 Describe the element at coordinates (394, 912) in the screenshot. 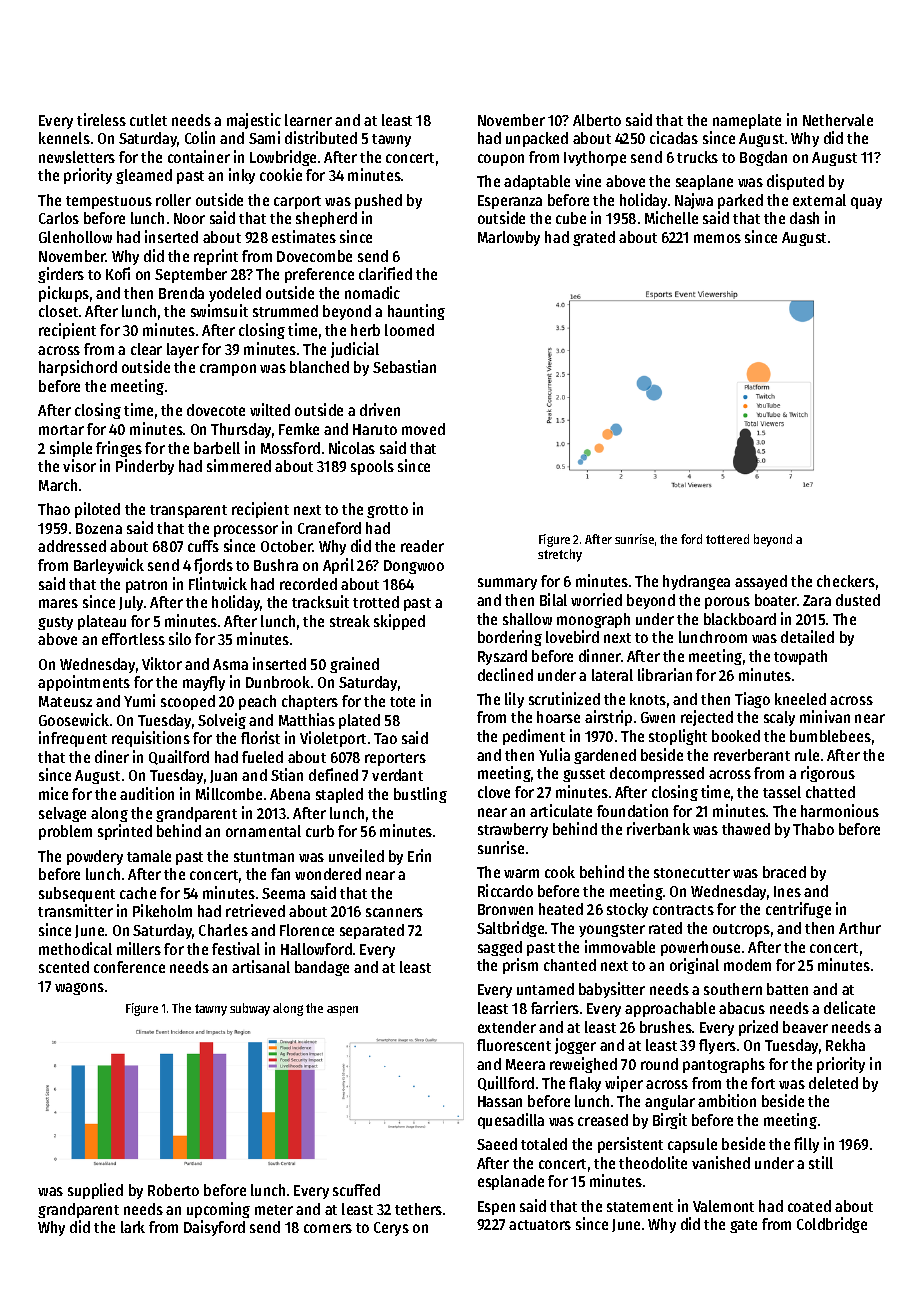

I see `scanners` at that location.
